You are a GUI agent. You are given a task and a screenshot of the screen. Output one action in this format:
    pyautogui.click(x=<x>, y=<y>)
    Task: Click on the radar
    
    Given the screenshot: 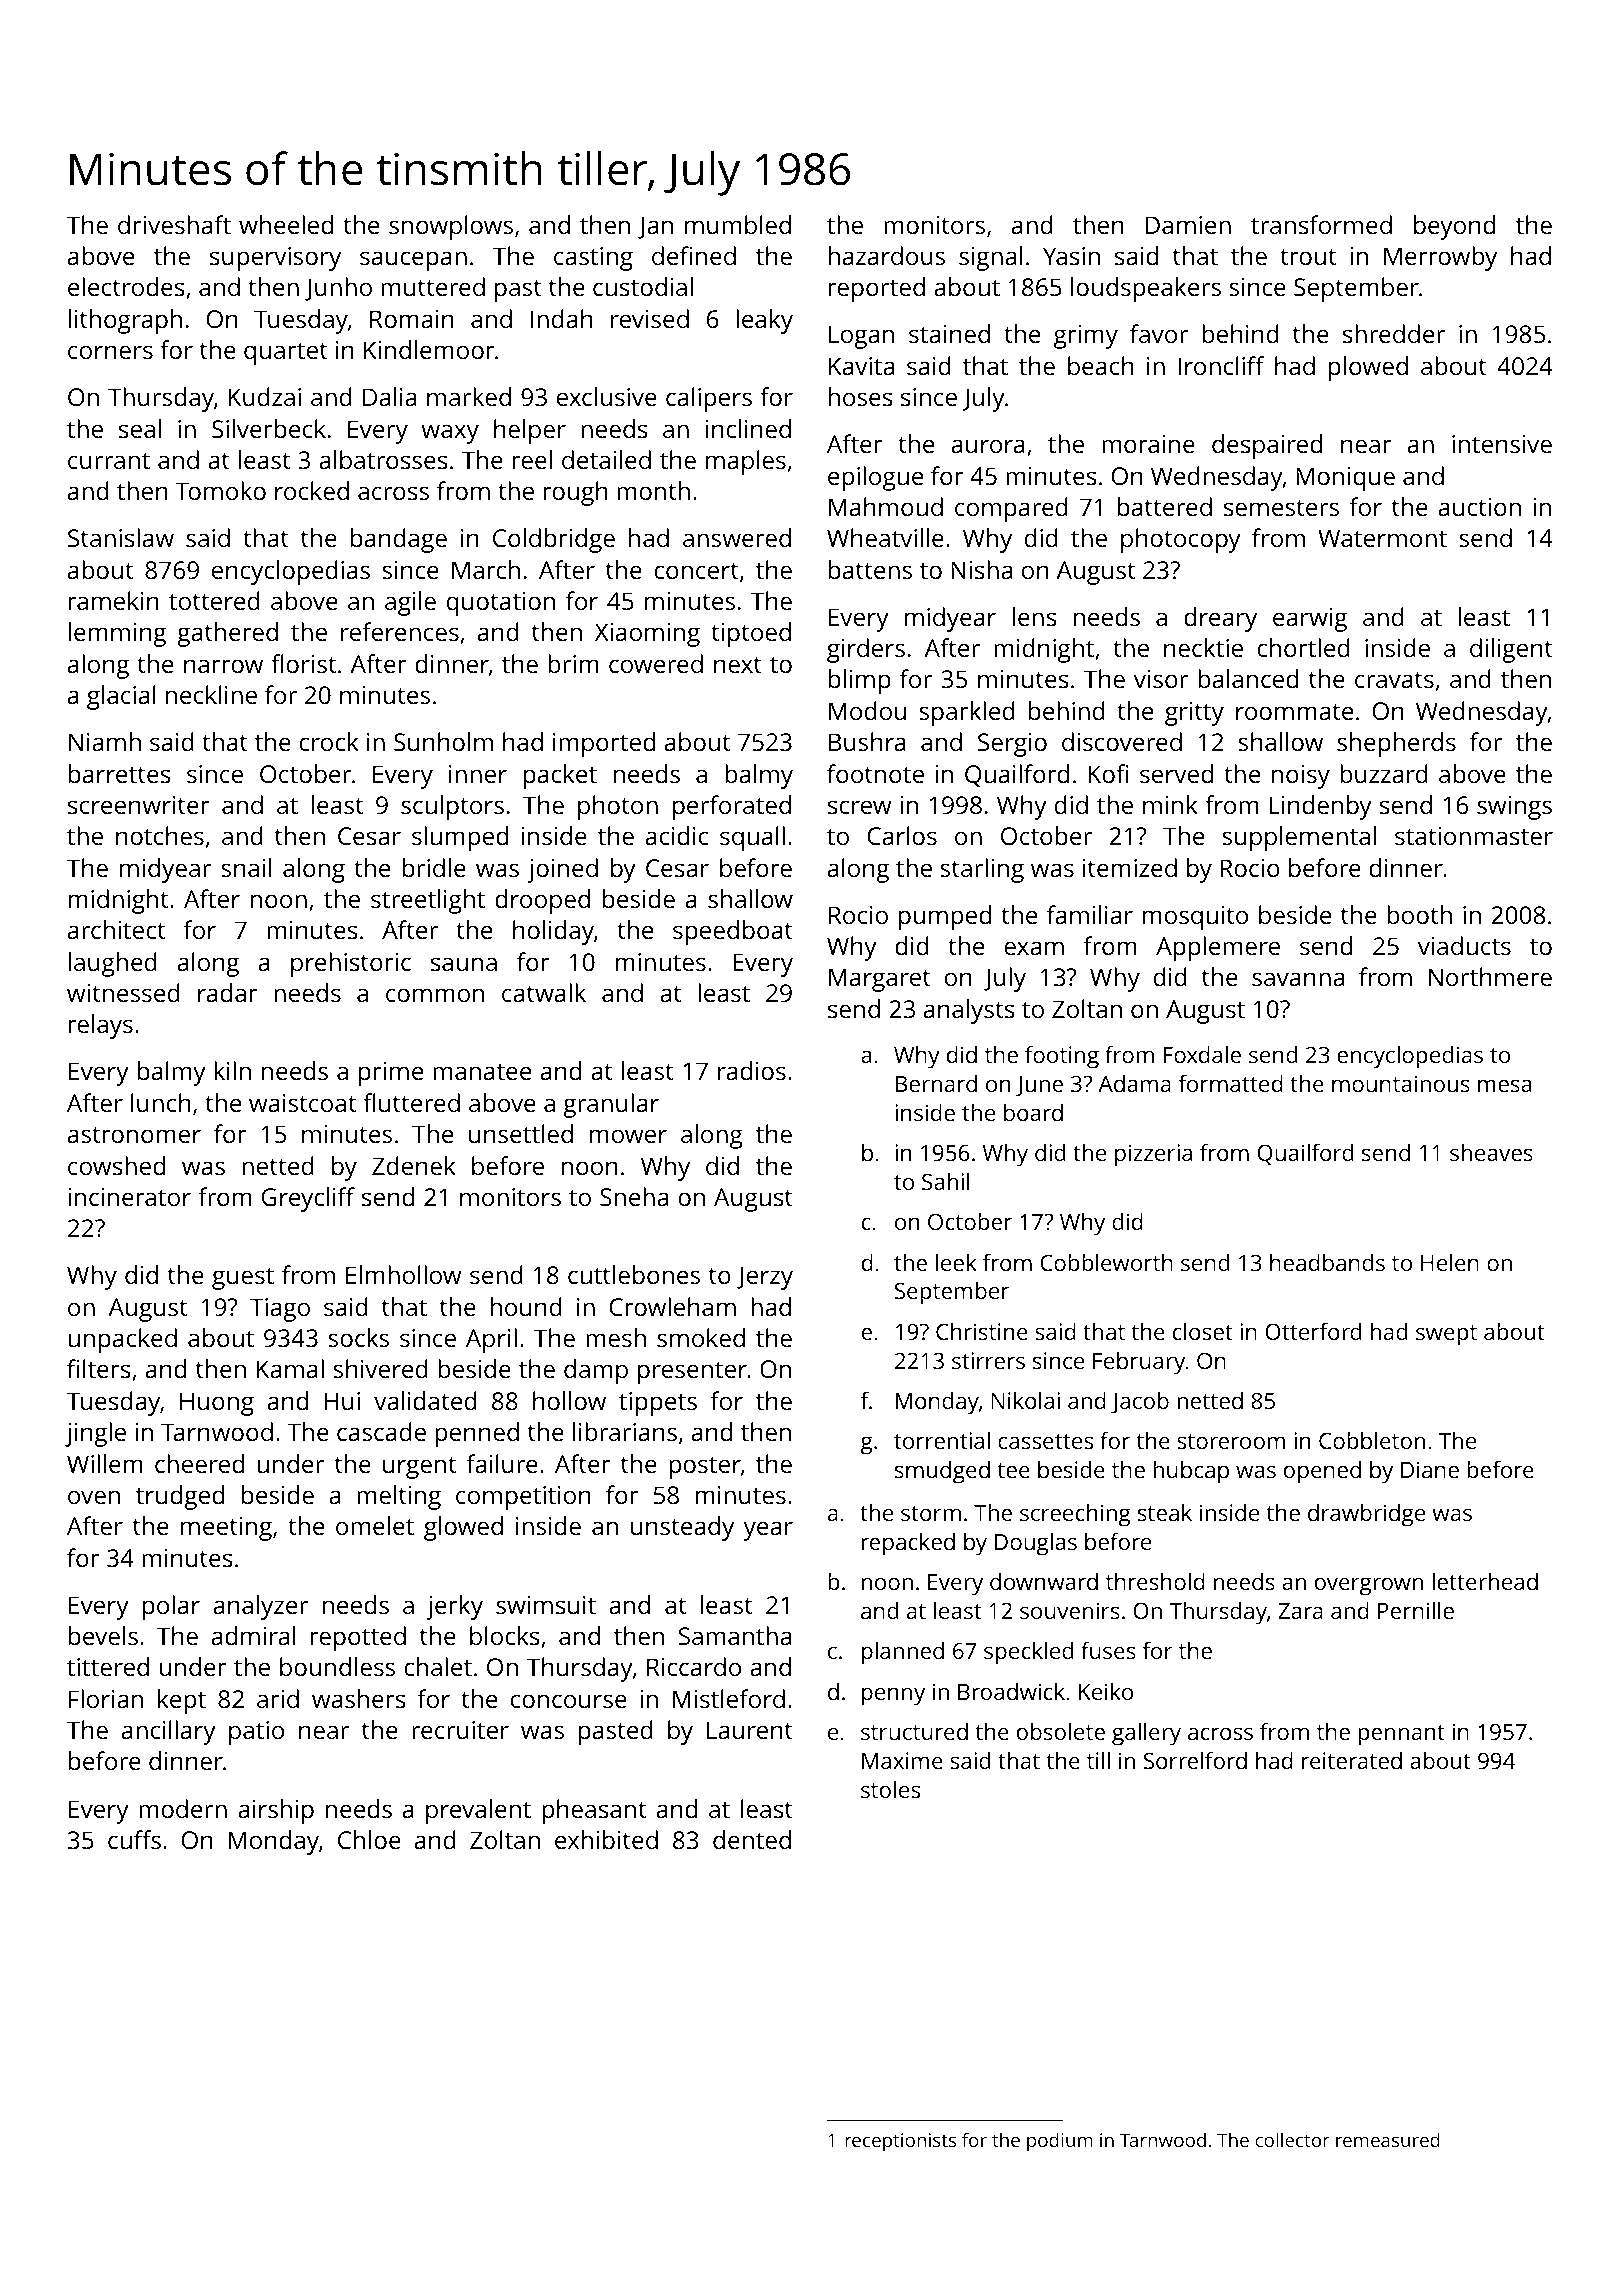 What is the action you would take?
    pyautogui.click(x=228, y=992)
